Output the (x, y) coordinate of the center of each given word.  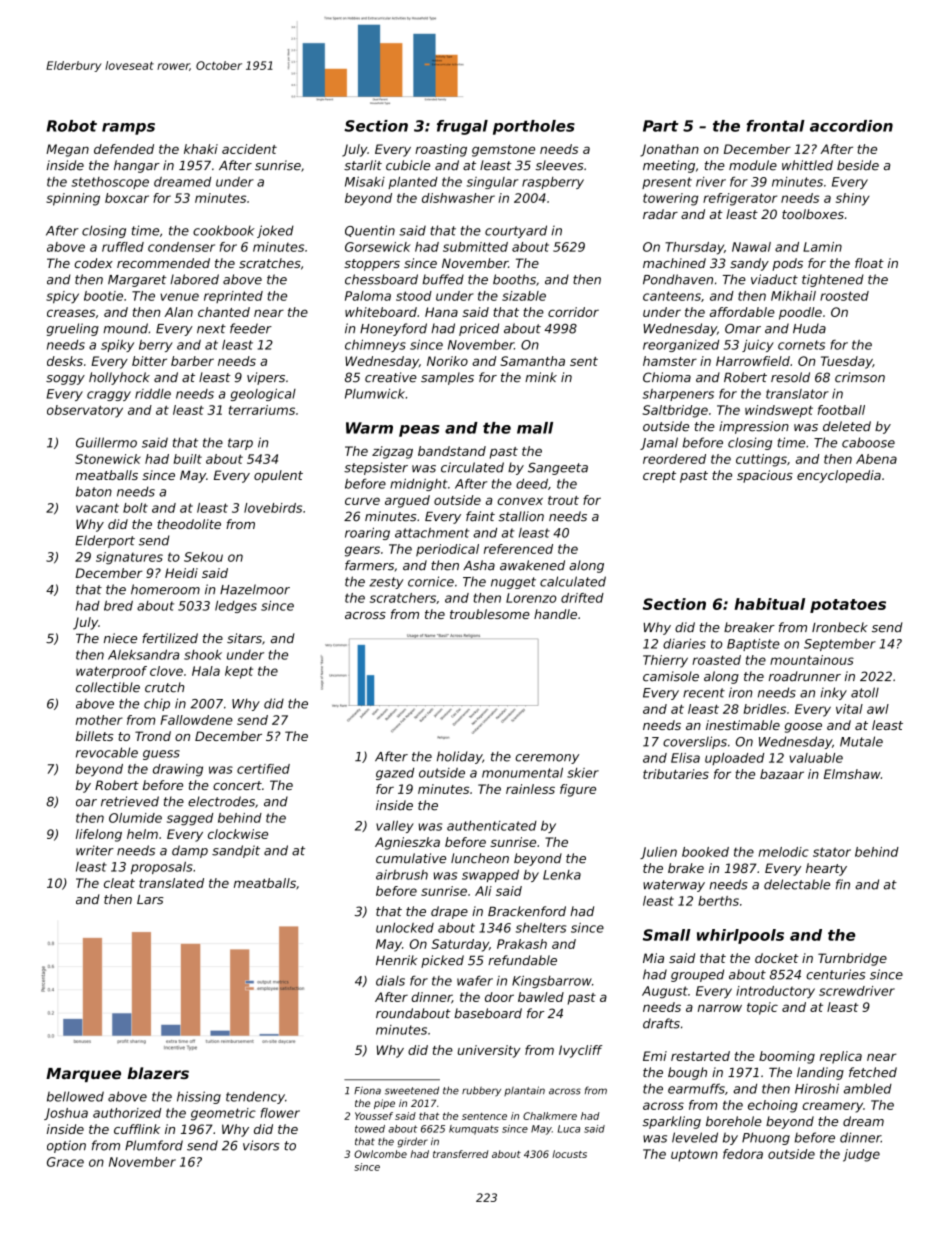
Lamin (822, 247)
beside (858, 165)
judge (861, 1155)
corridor (573, 312)
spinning (73, 199)
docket (777, 958)
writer (95, 850)
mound (125, 328)
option (66, 1146)
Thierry (665, 661)
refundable (522, 960)
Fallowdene (196, 720)
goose (803, 728)
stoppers (372, 265)
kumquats (474, 1130)
